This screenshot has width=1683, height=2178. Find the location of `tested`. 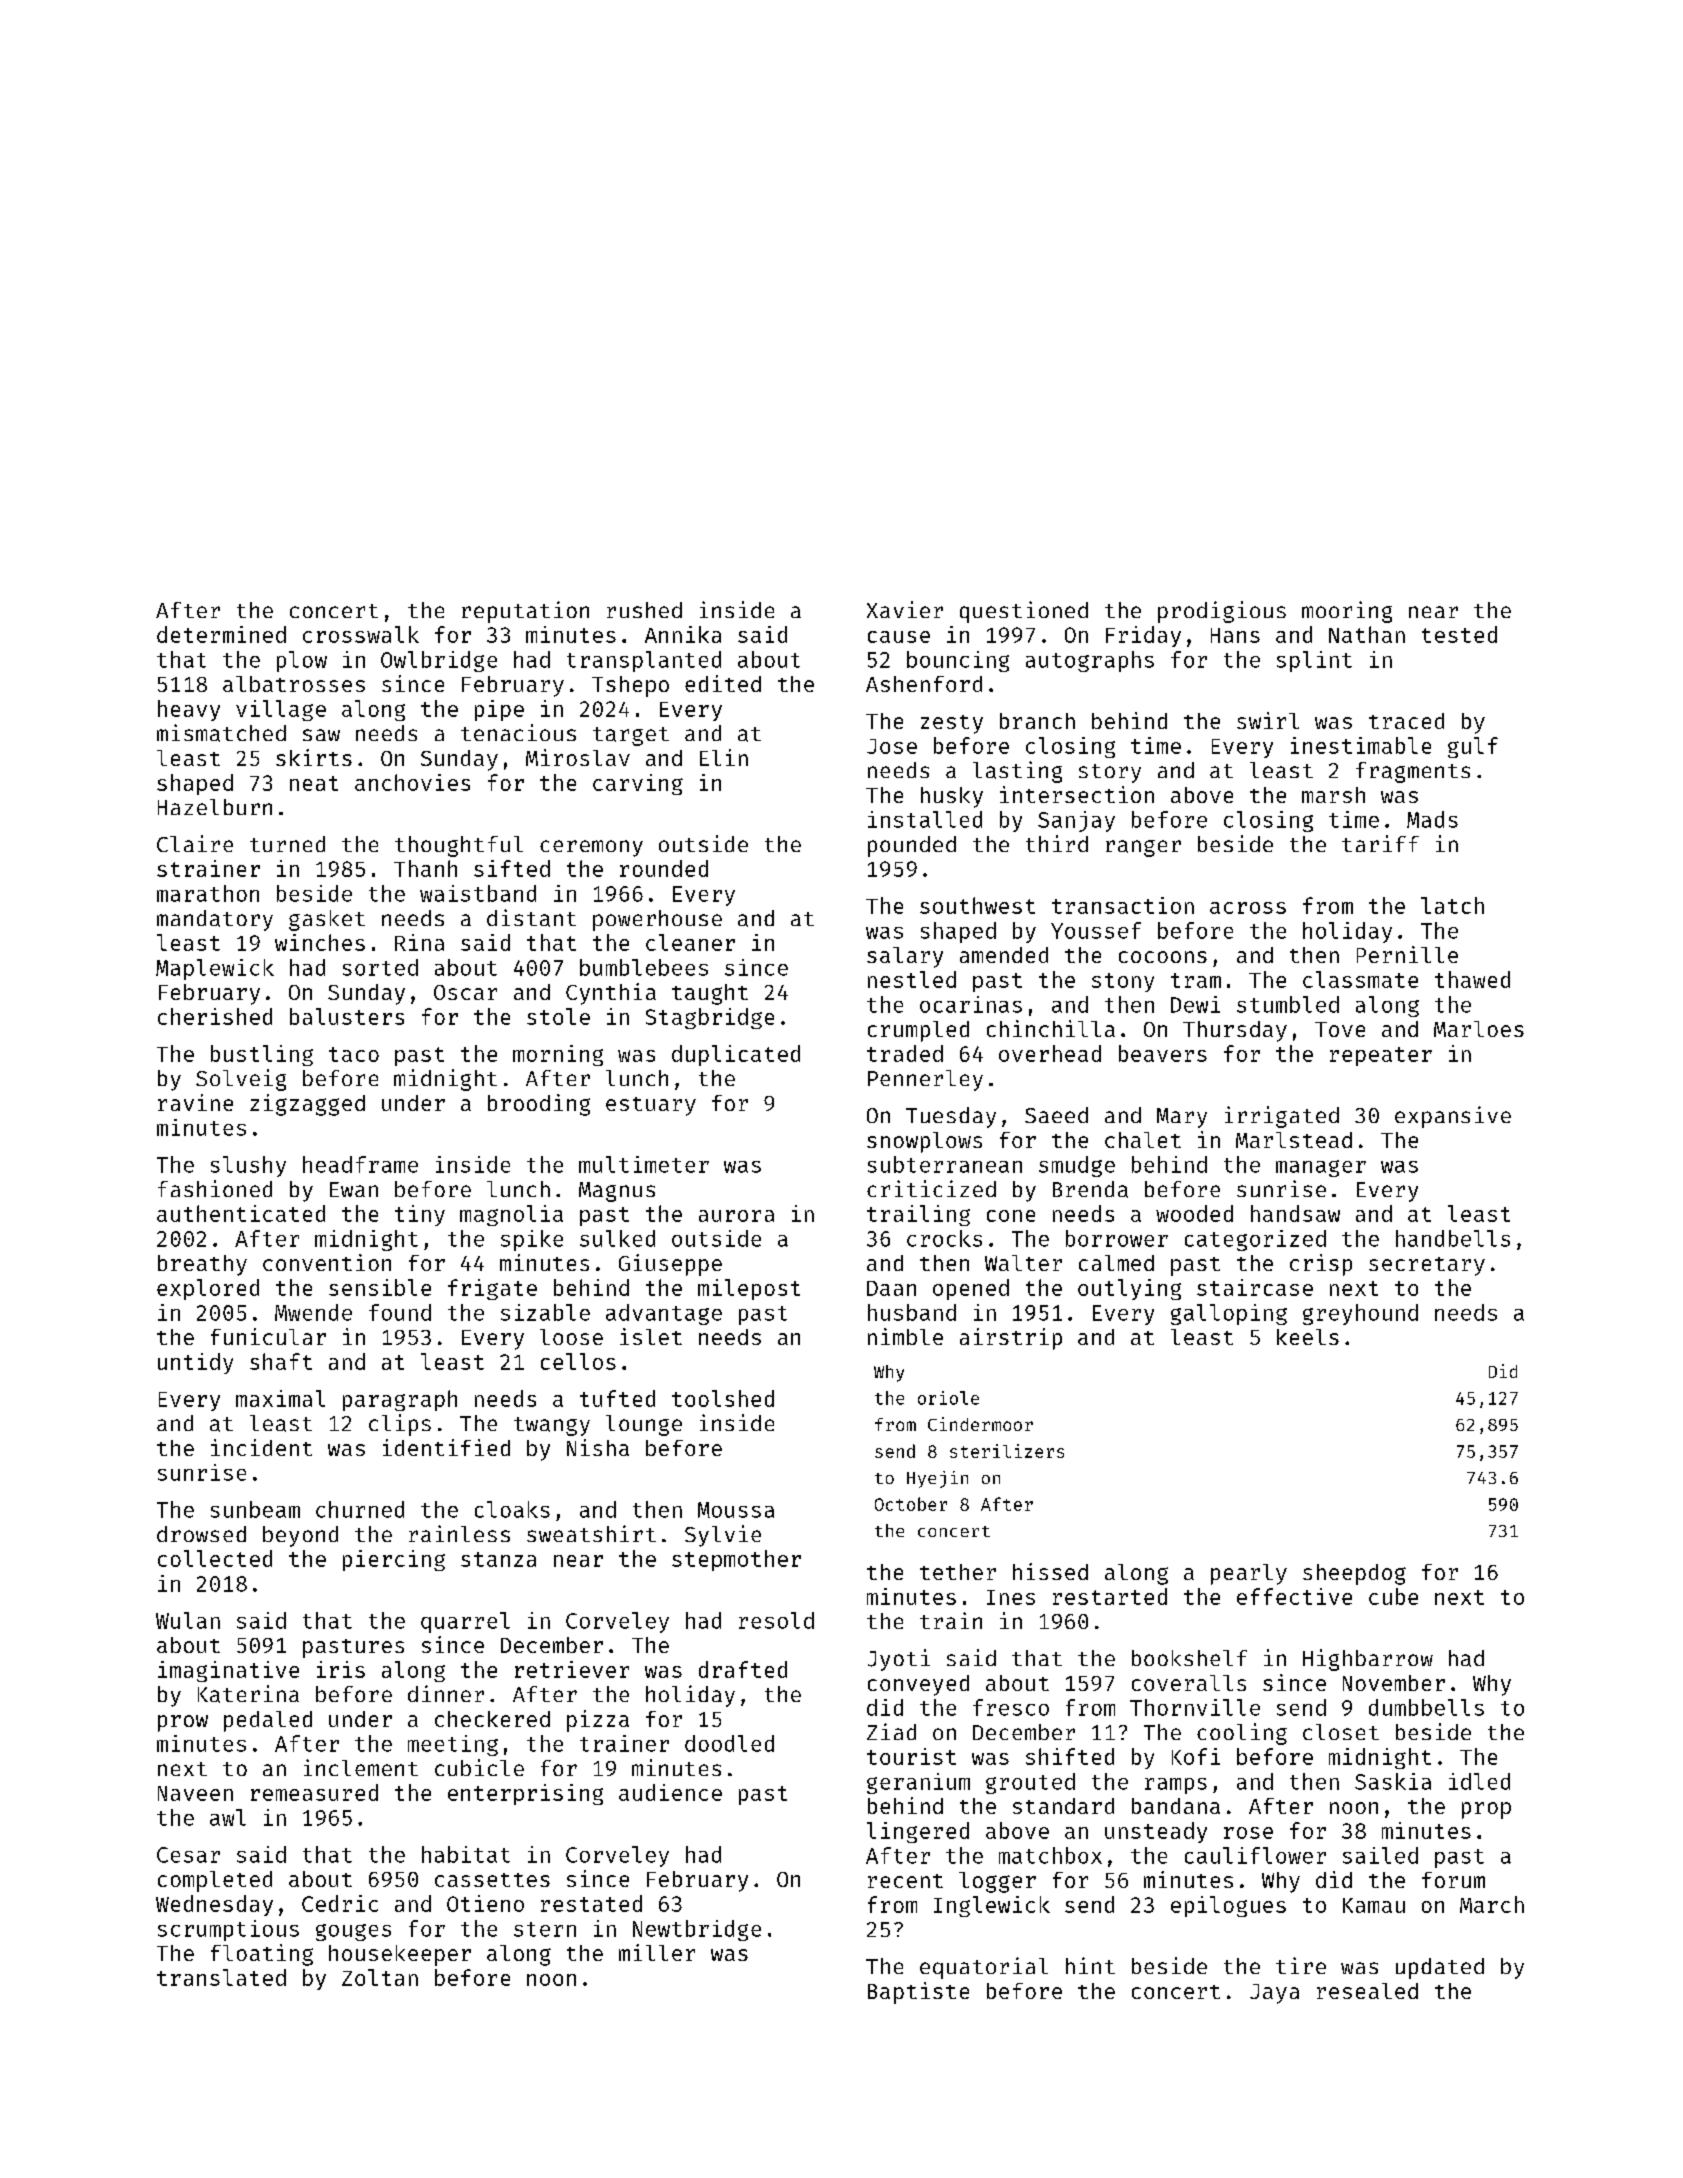

tested is located at coordinates (1459, 634).
